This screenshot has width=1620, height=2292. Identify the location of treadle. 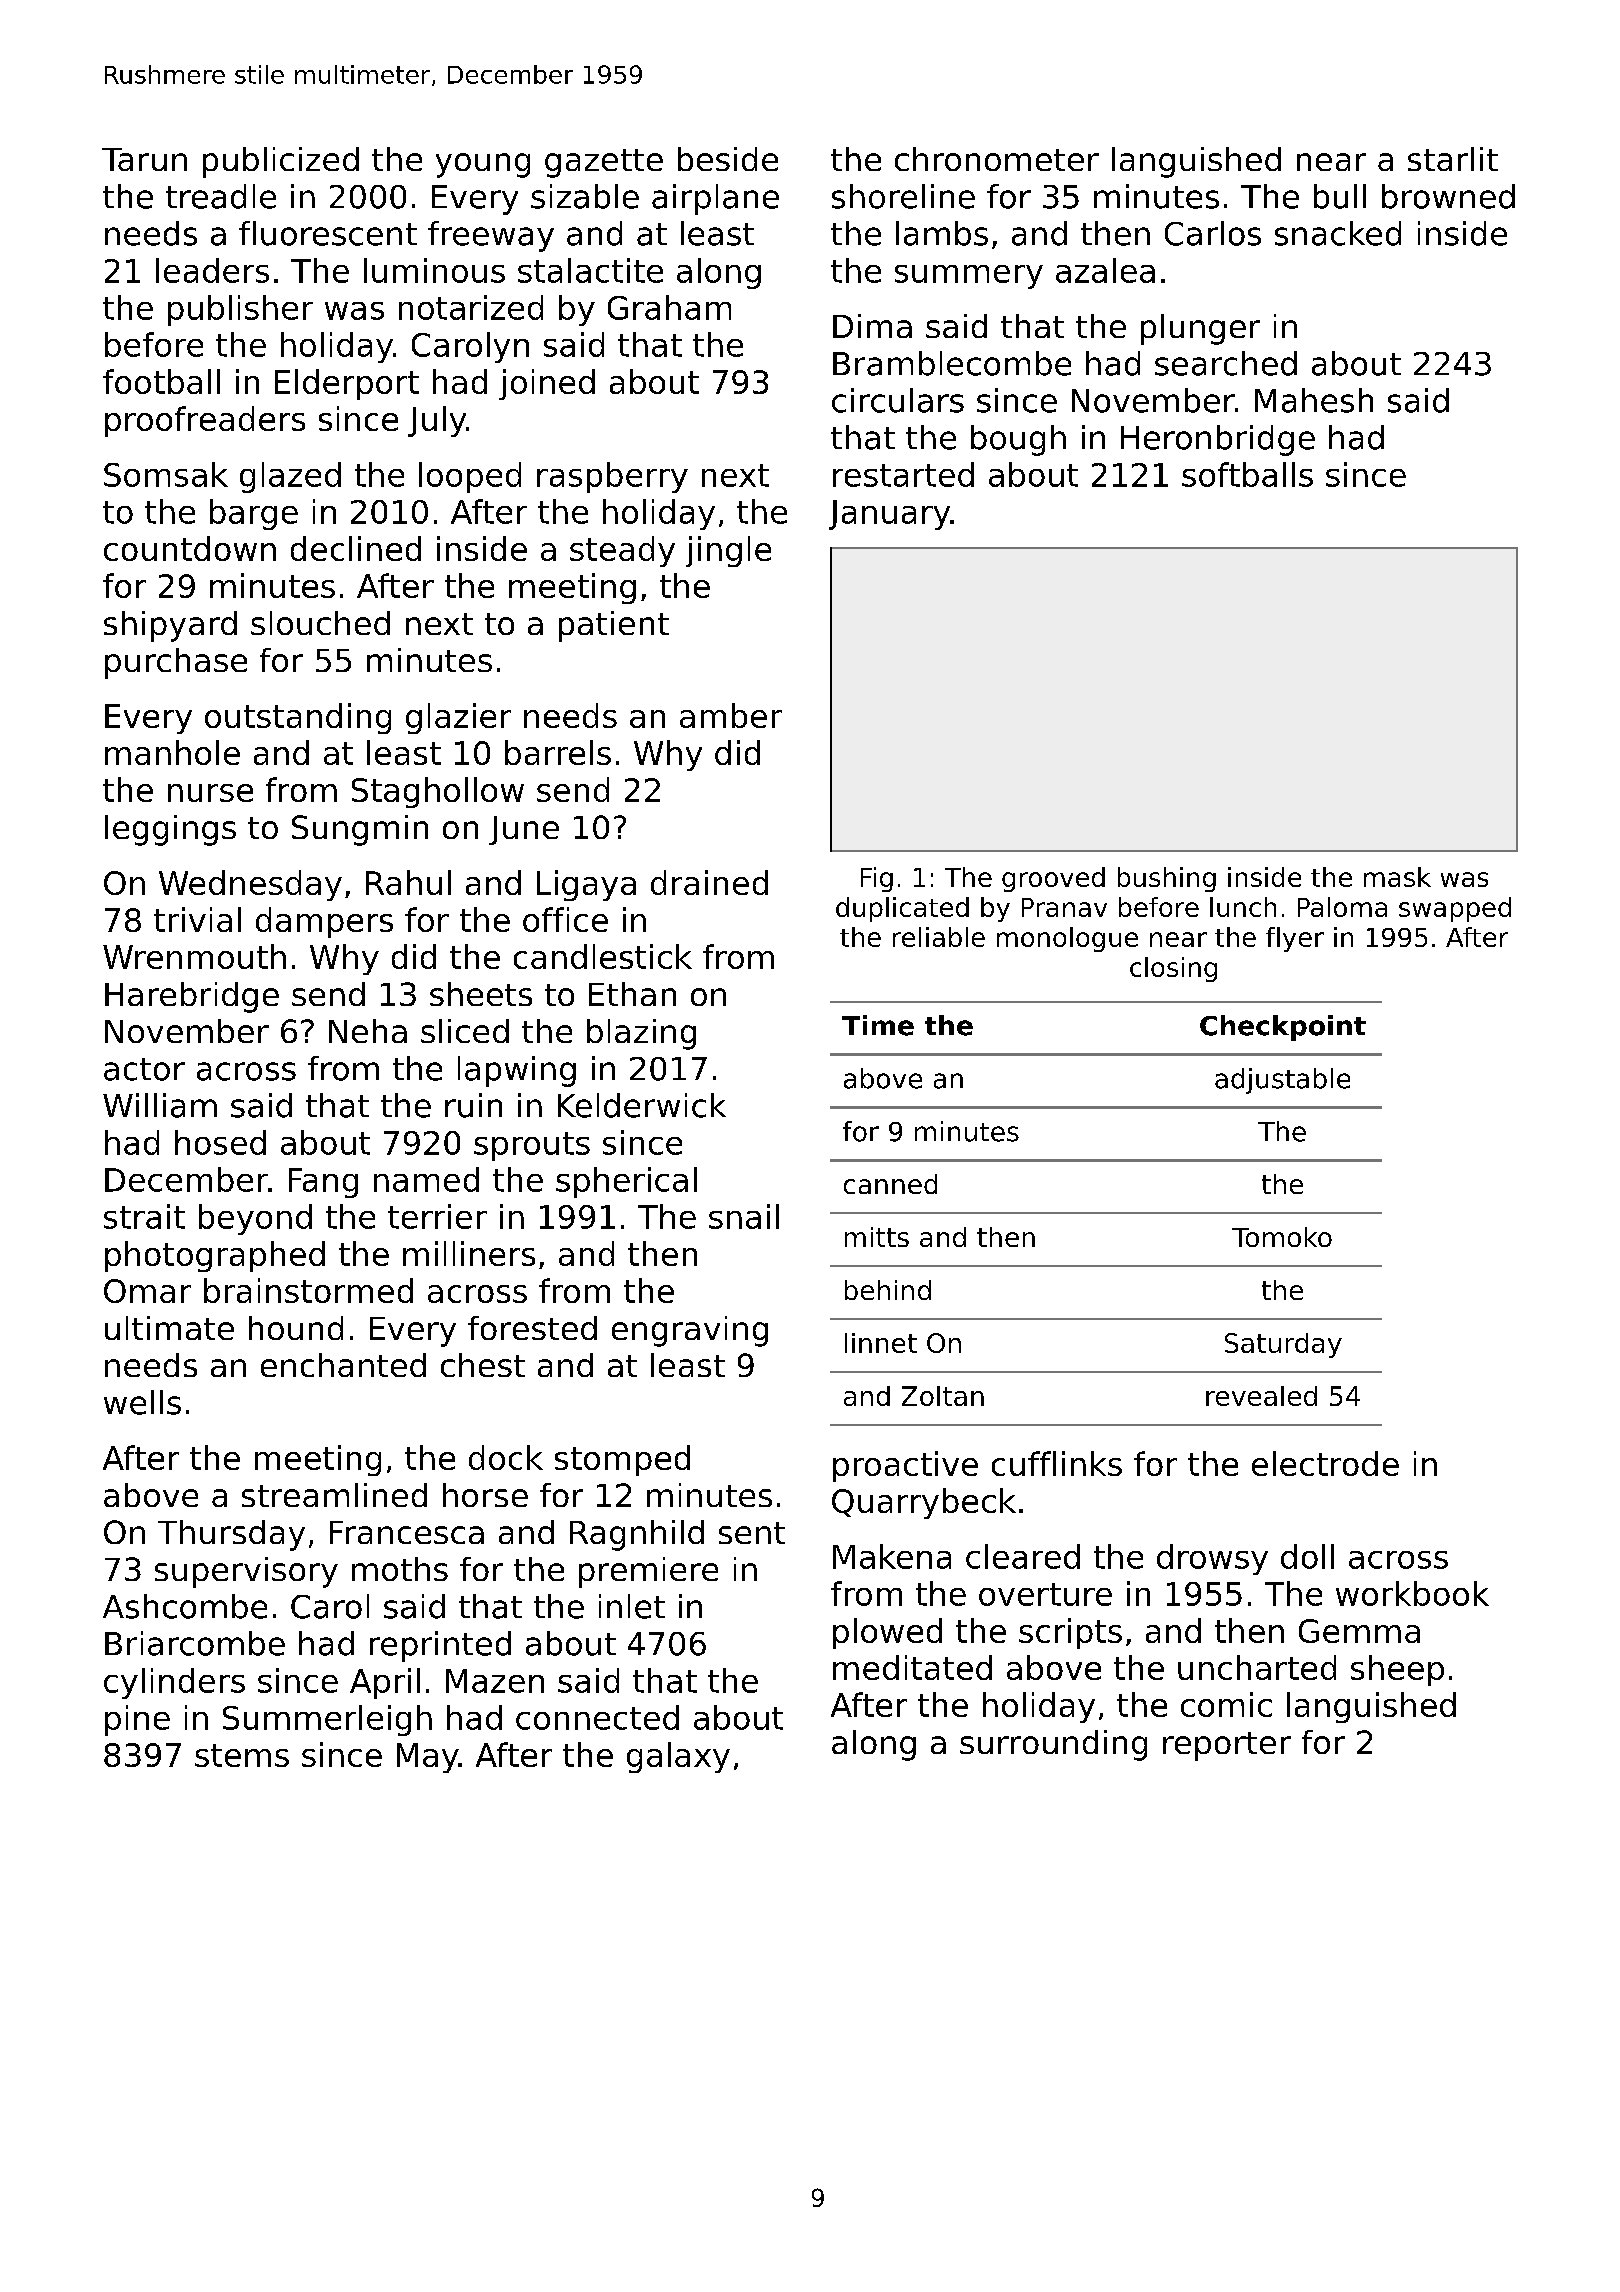
(221, 196).
